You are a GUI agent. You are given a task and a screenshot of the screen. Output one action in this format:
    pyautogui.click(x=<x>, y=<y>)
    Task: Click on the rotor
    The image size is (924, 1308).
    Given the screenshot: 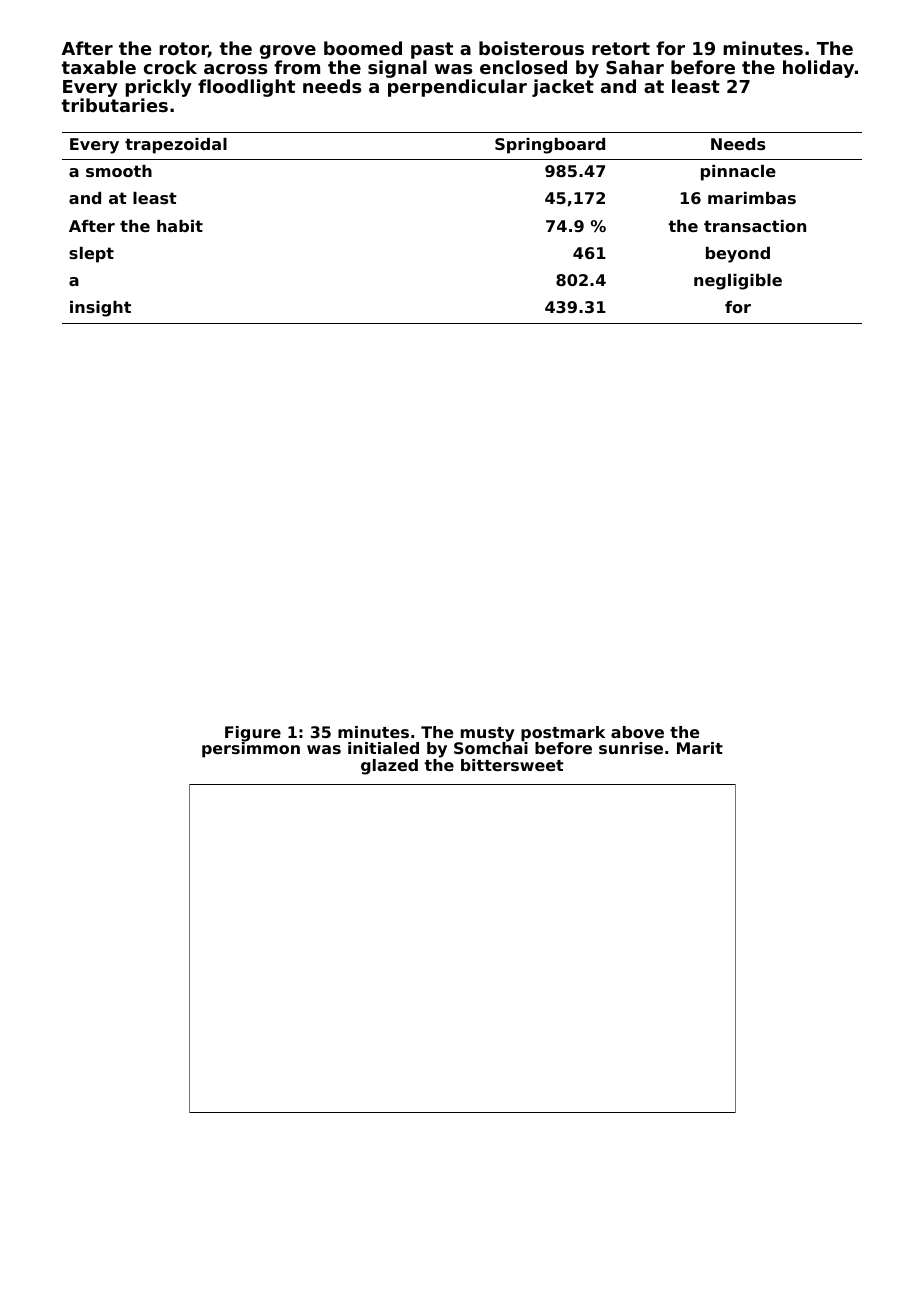 What is the action you would take?
    pyautogui.click(x=183, y=50)
